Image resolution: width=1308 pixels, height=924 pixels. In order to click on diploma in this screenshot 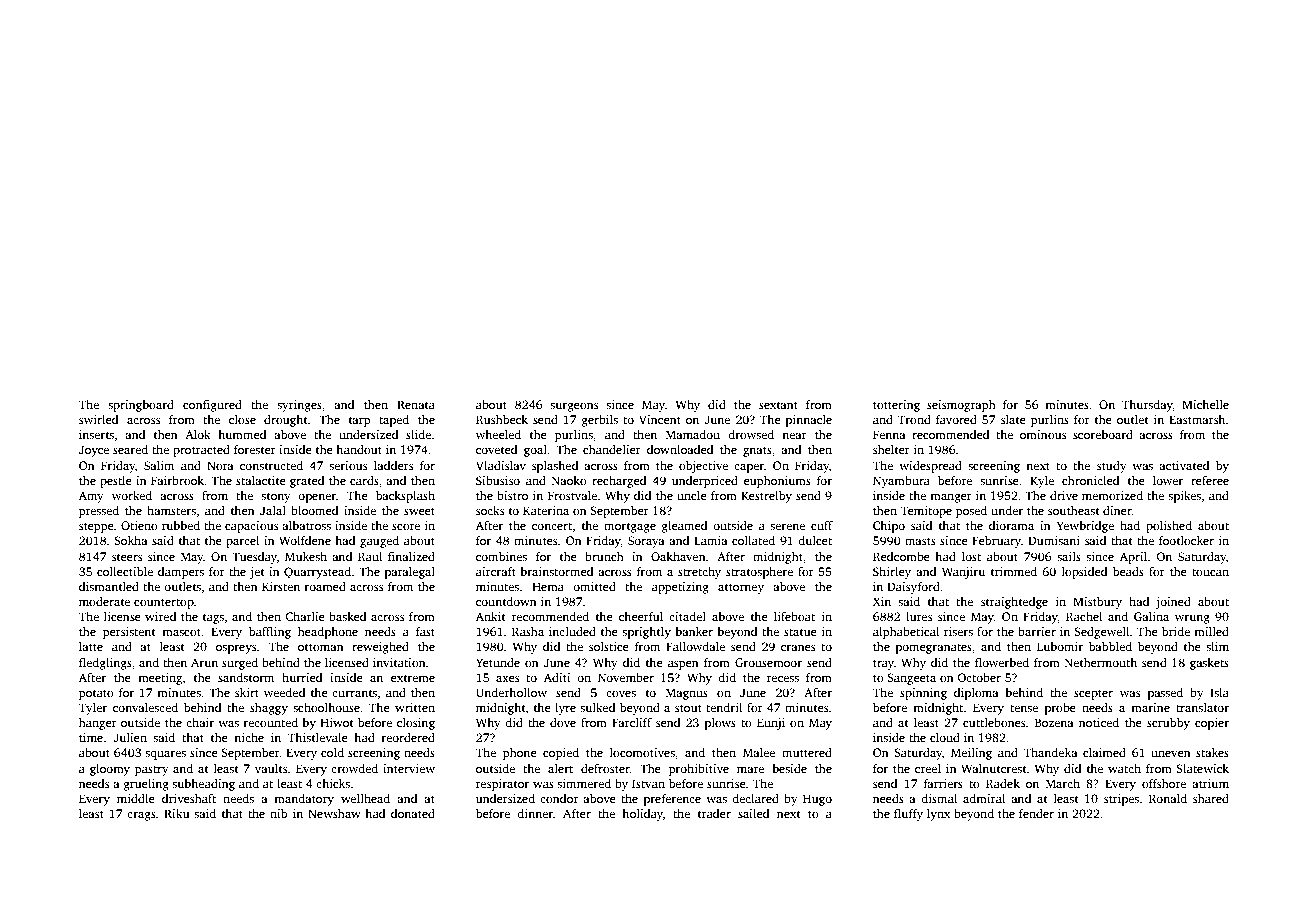, I will do `click(976, 694)`.
